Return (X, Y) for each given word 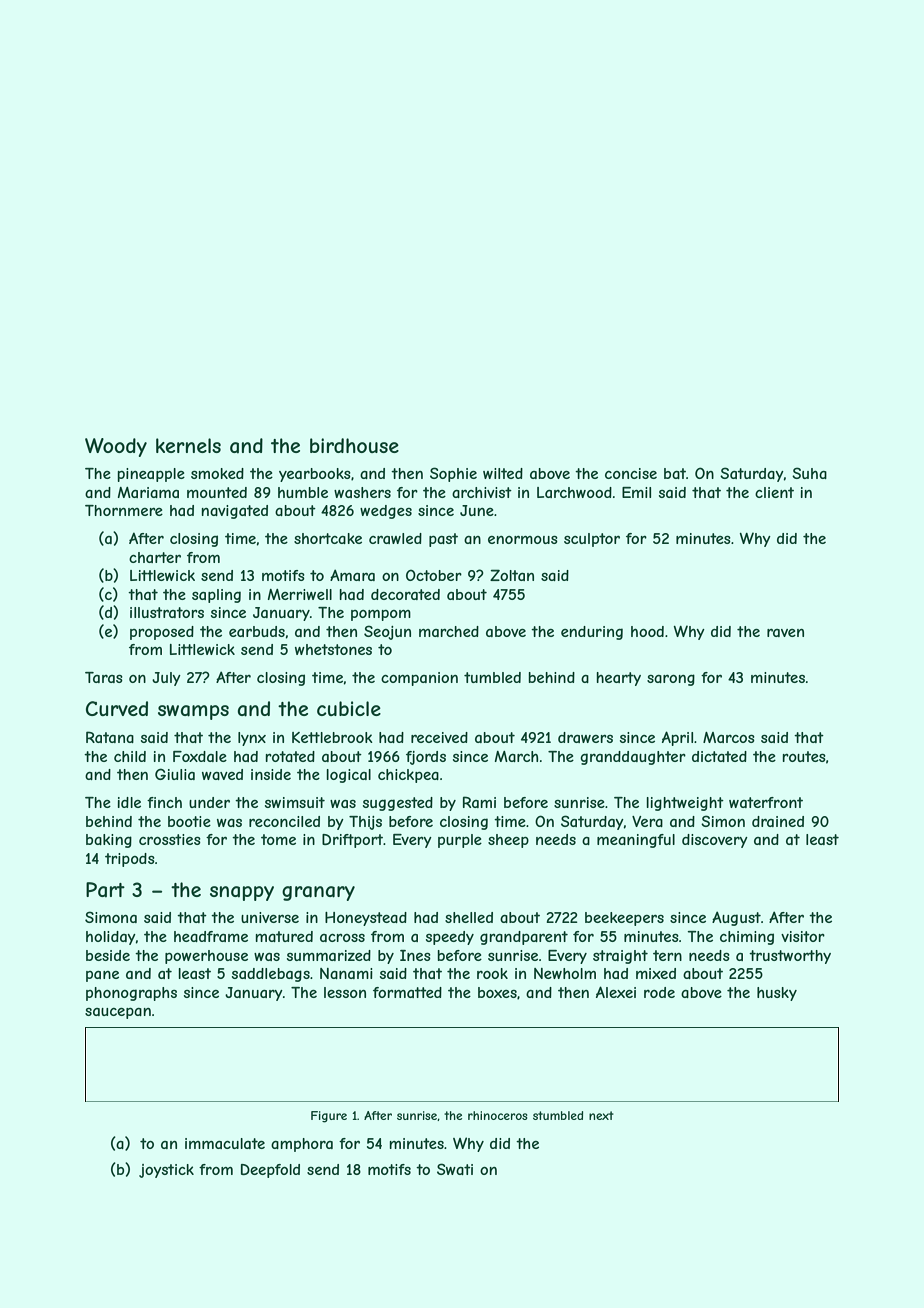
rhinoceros (498, 1115)
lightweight (685, 804)
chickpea (408, 776)
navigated (234, 512)
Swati (455, 1169)
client (774, 492)
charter (155, 557)
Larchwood (574, 492)
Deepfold (270, 1171)
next (601, 1115)
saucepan (118, 1013)
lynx (252, 739)
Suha (809, 473)
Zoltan (512, 575)
